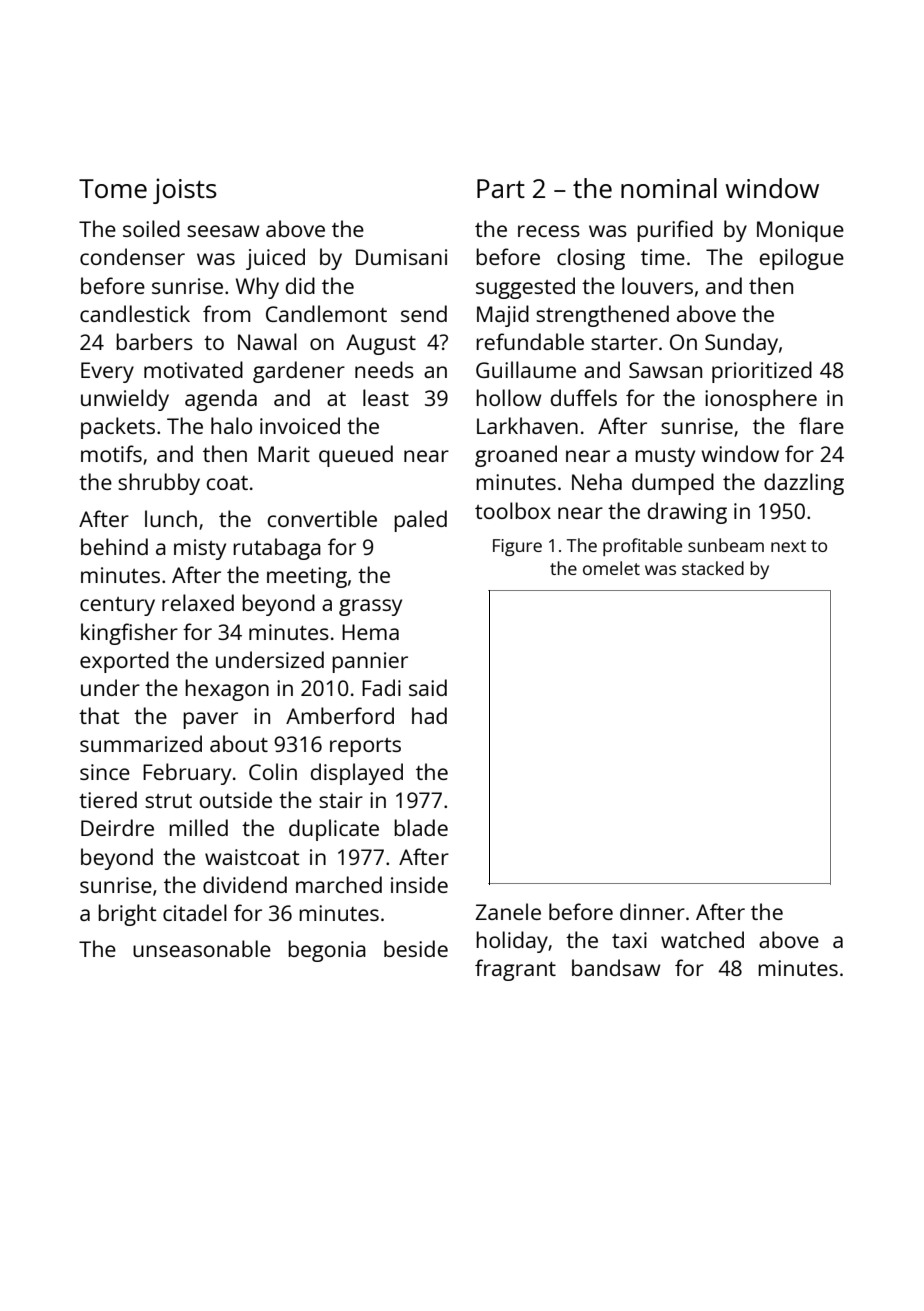 The image size is (924, 1311). Describe the element at coordinates (501, 188) in the document. I see `Part` at that location.
